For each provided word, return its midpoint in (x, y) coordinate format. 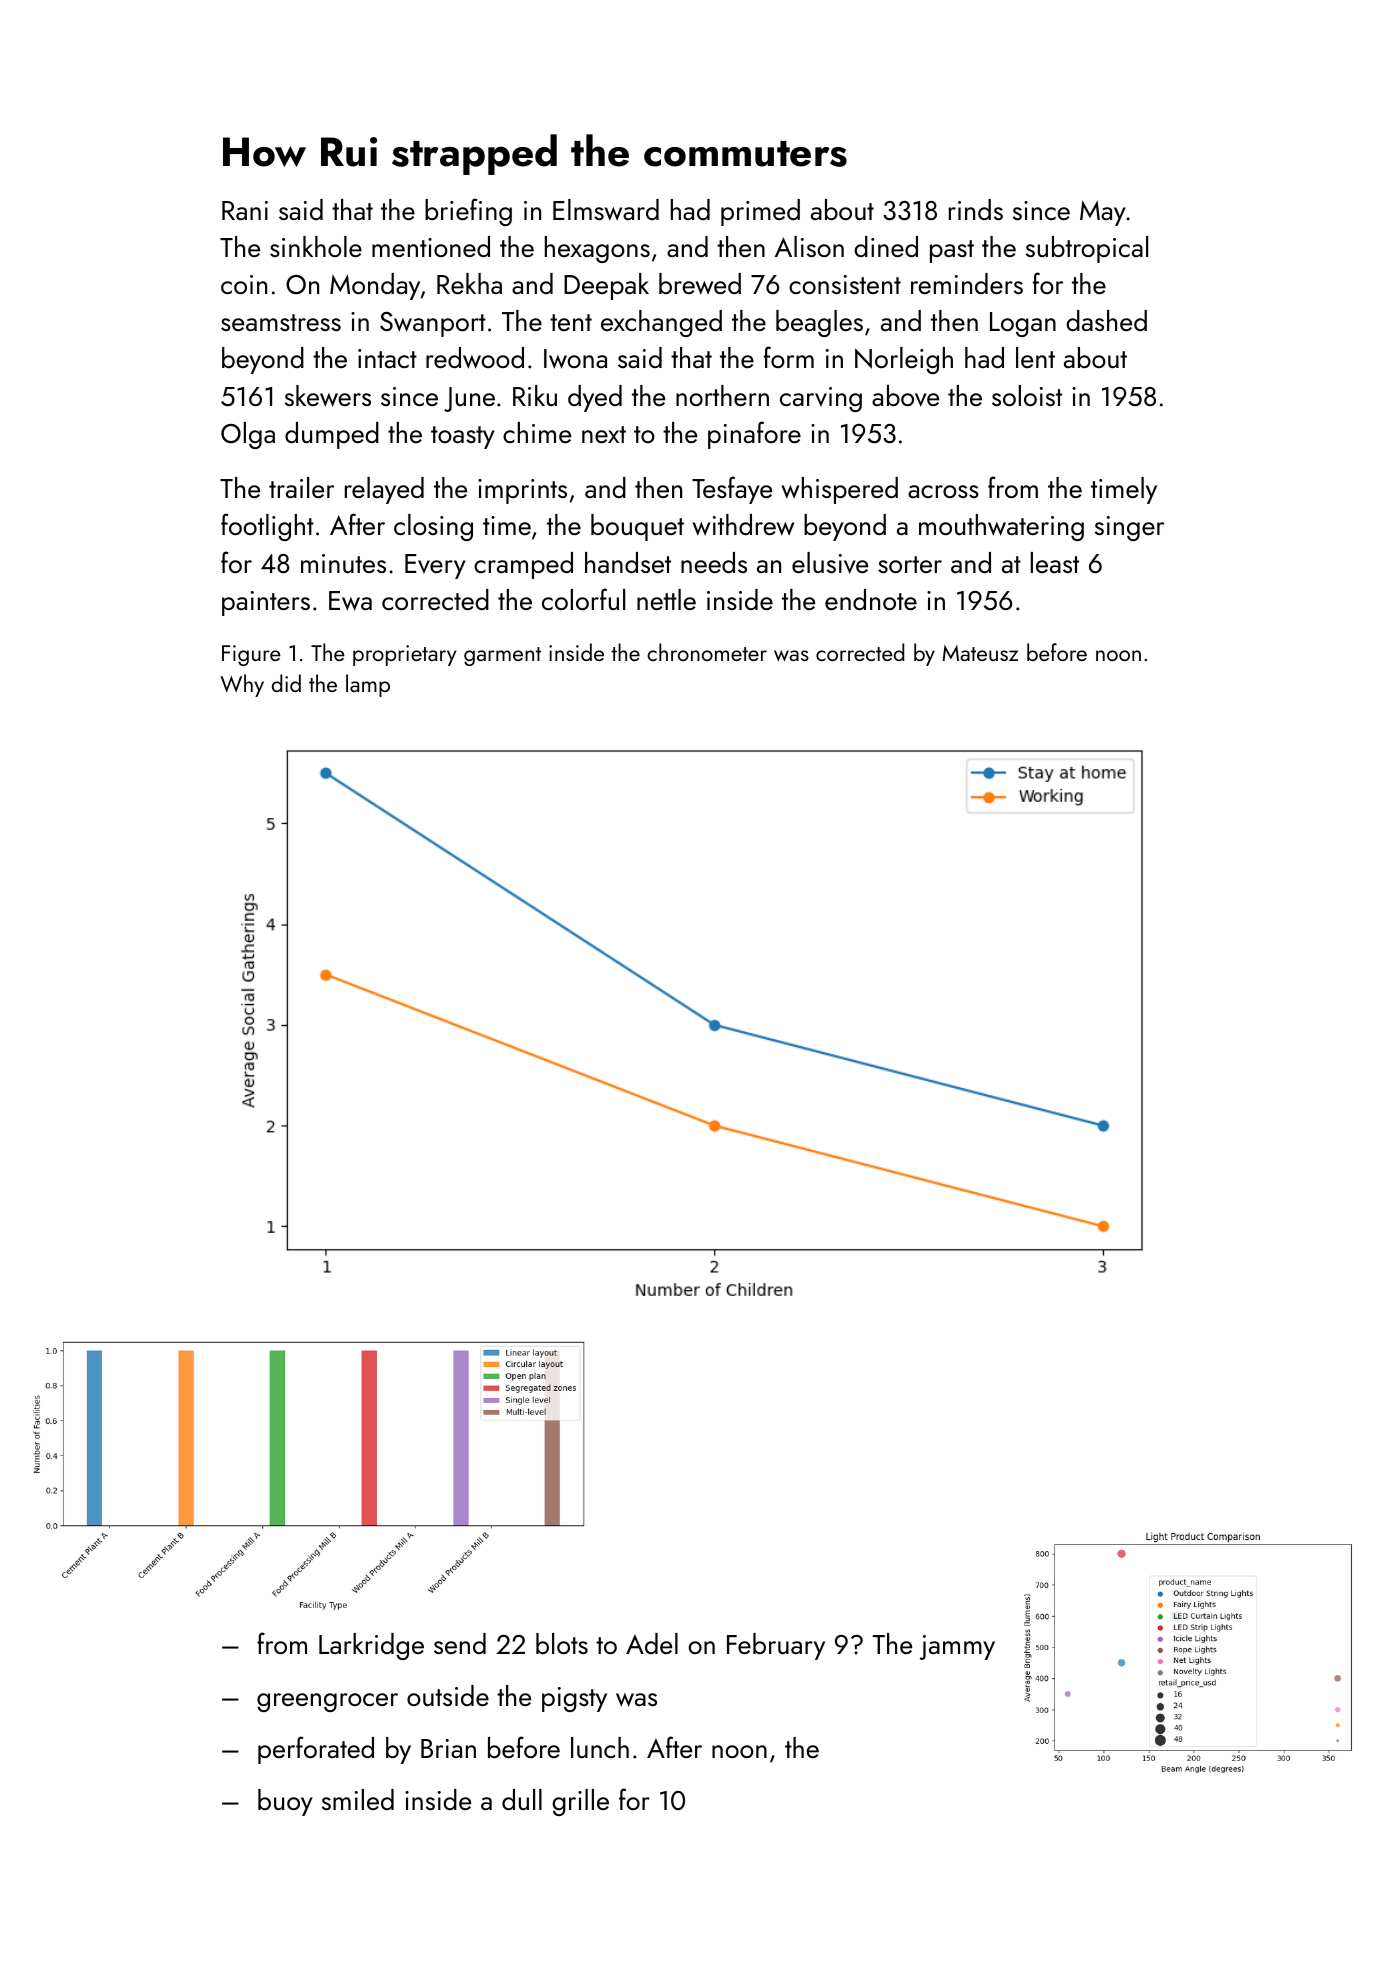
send (460, 1643)
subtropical (1087, 249)
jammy (957, 1647)
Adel (652, 1643)
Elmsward (606, 210)
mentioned (431, 246)
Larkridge (371, 1646)
